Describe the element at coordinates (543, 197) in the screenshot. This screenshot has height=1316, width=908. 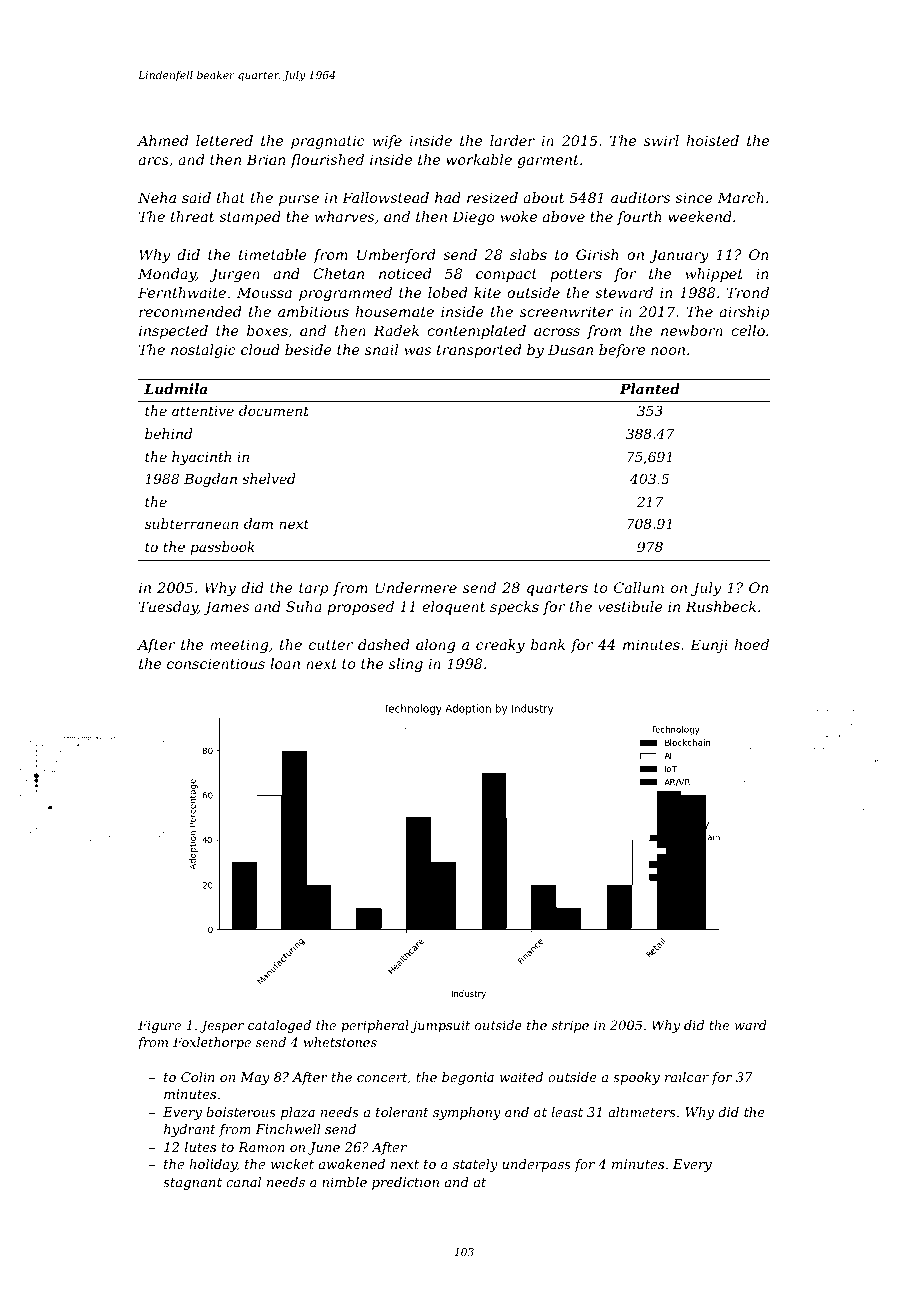
I see `about` at that location.
